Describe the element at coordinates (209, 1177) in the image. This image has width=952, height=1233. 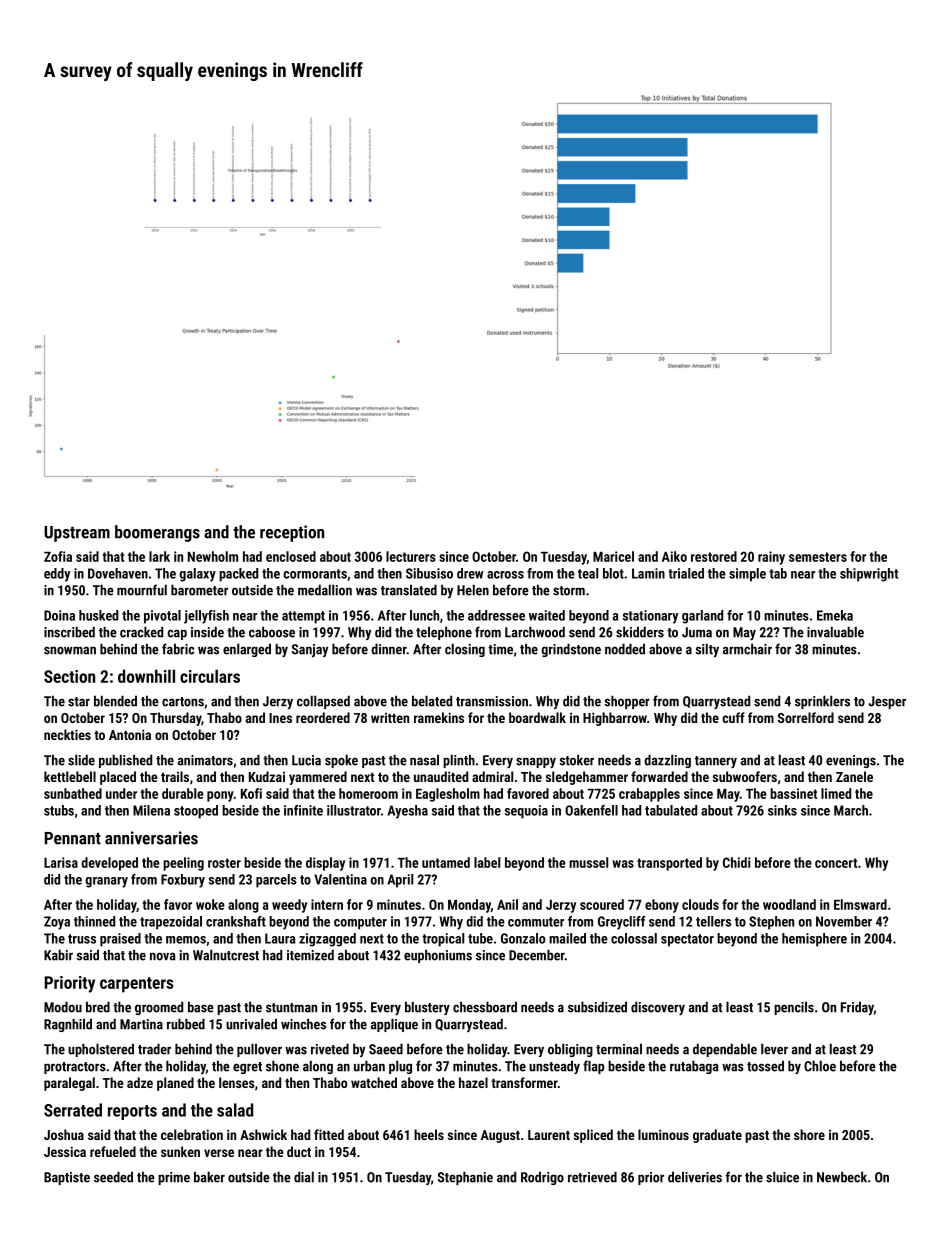
I see `baker` at that location.
